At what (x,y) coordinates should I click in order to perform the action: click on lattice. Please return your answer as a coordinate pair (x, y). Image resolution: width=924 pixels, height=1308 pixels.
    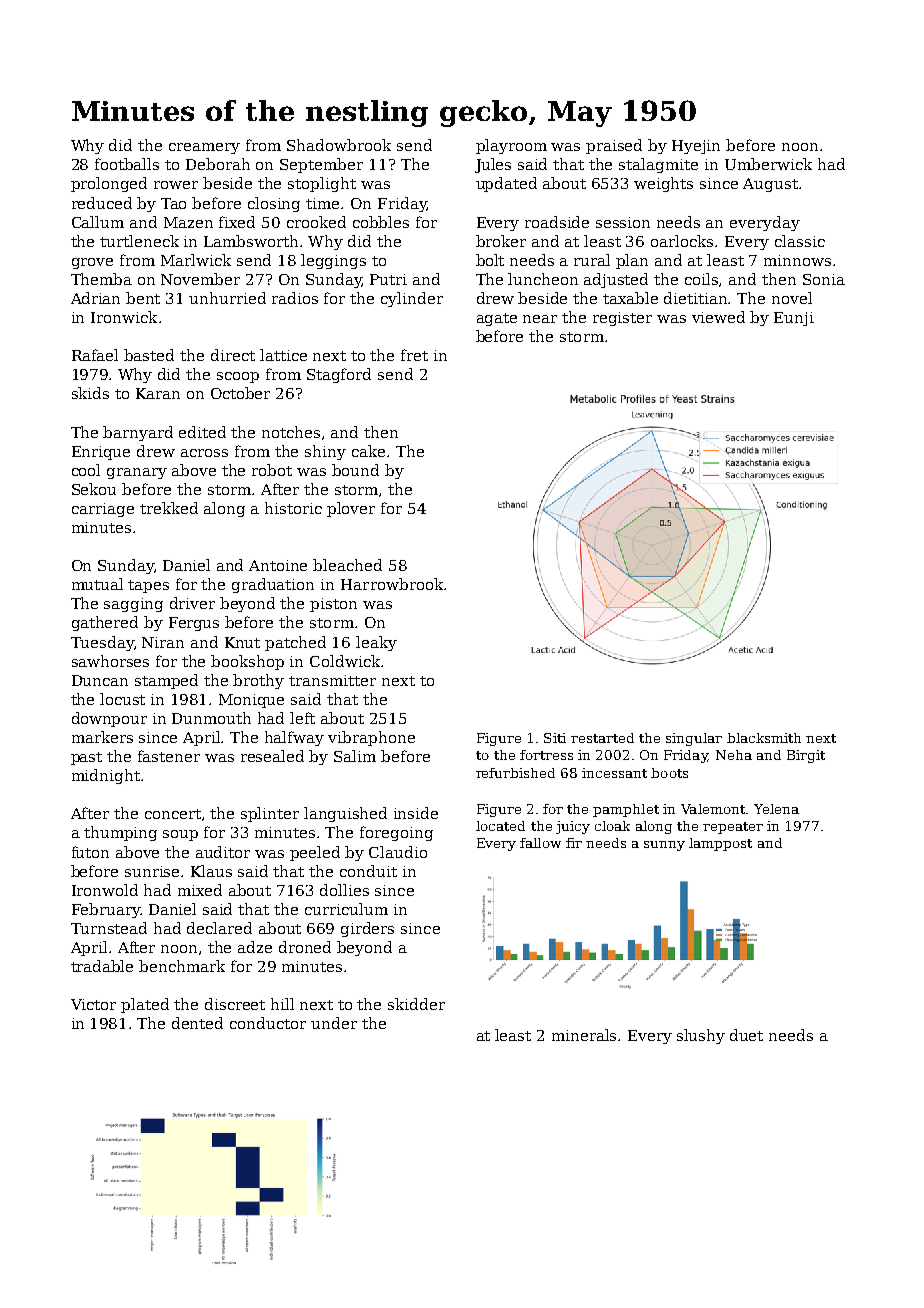
    Looking at the image, I should click on (283, 355).
